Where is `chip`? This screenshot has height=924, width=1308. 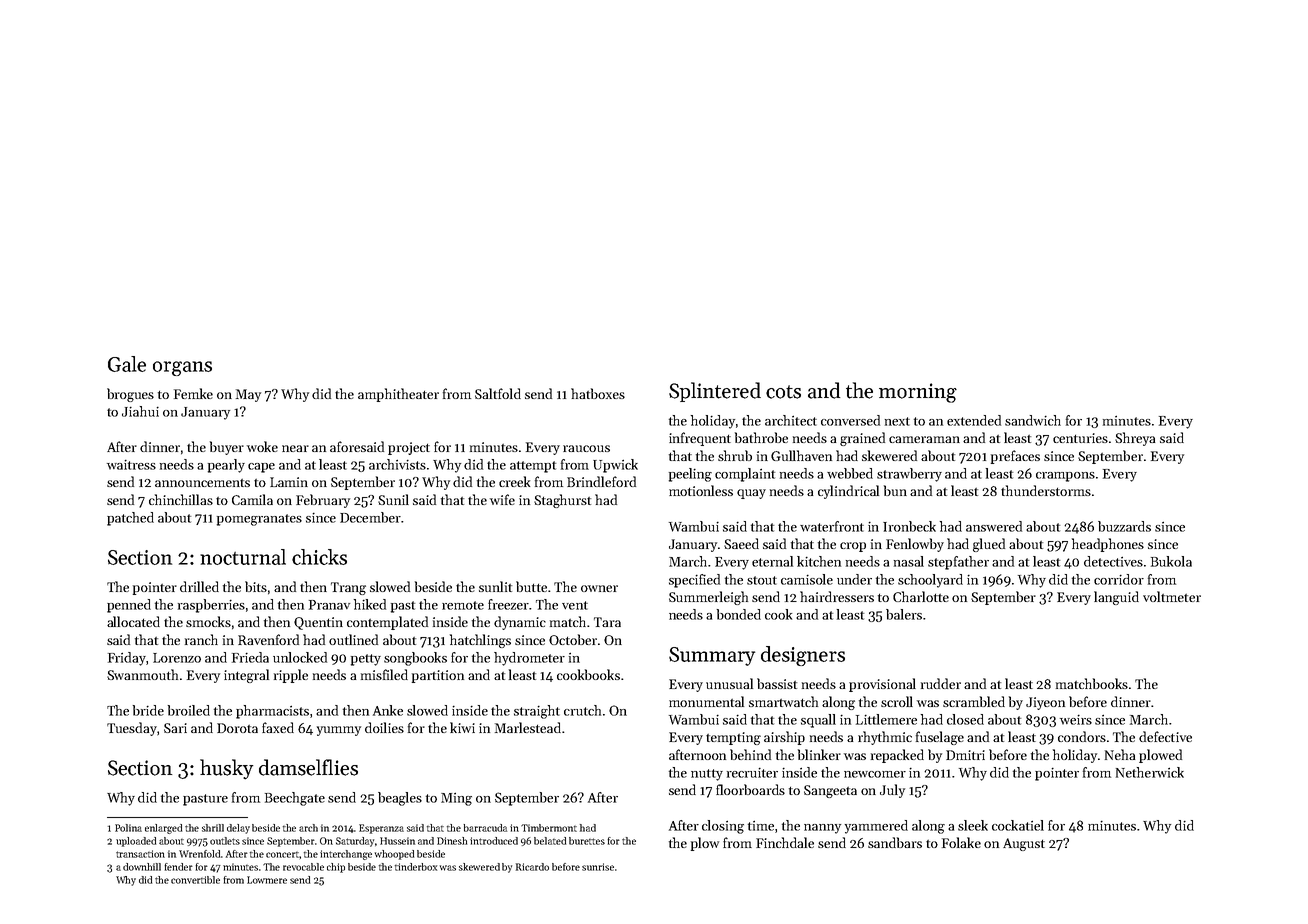 chip is located at coordinates (336, 868).
